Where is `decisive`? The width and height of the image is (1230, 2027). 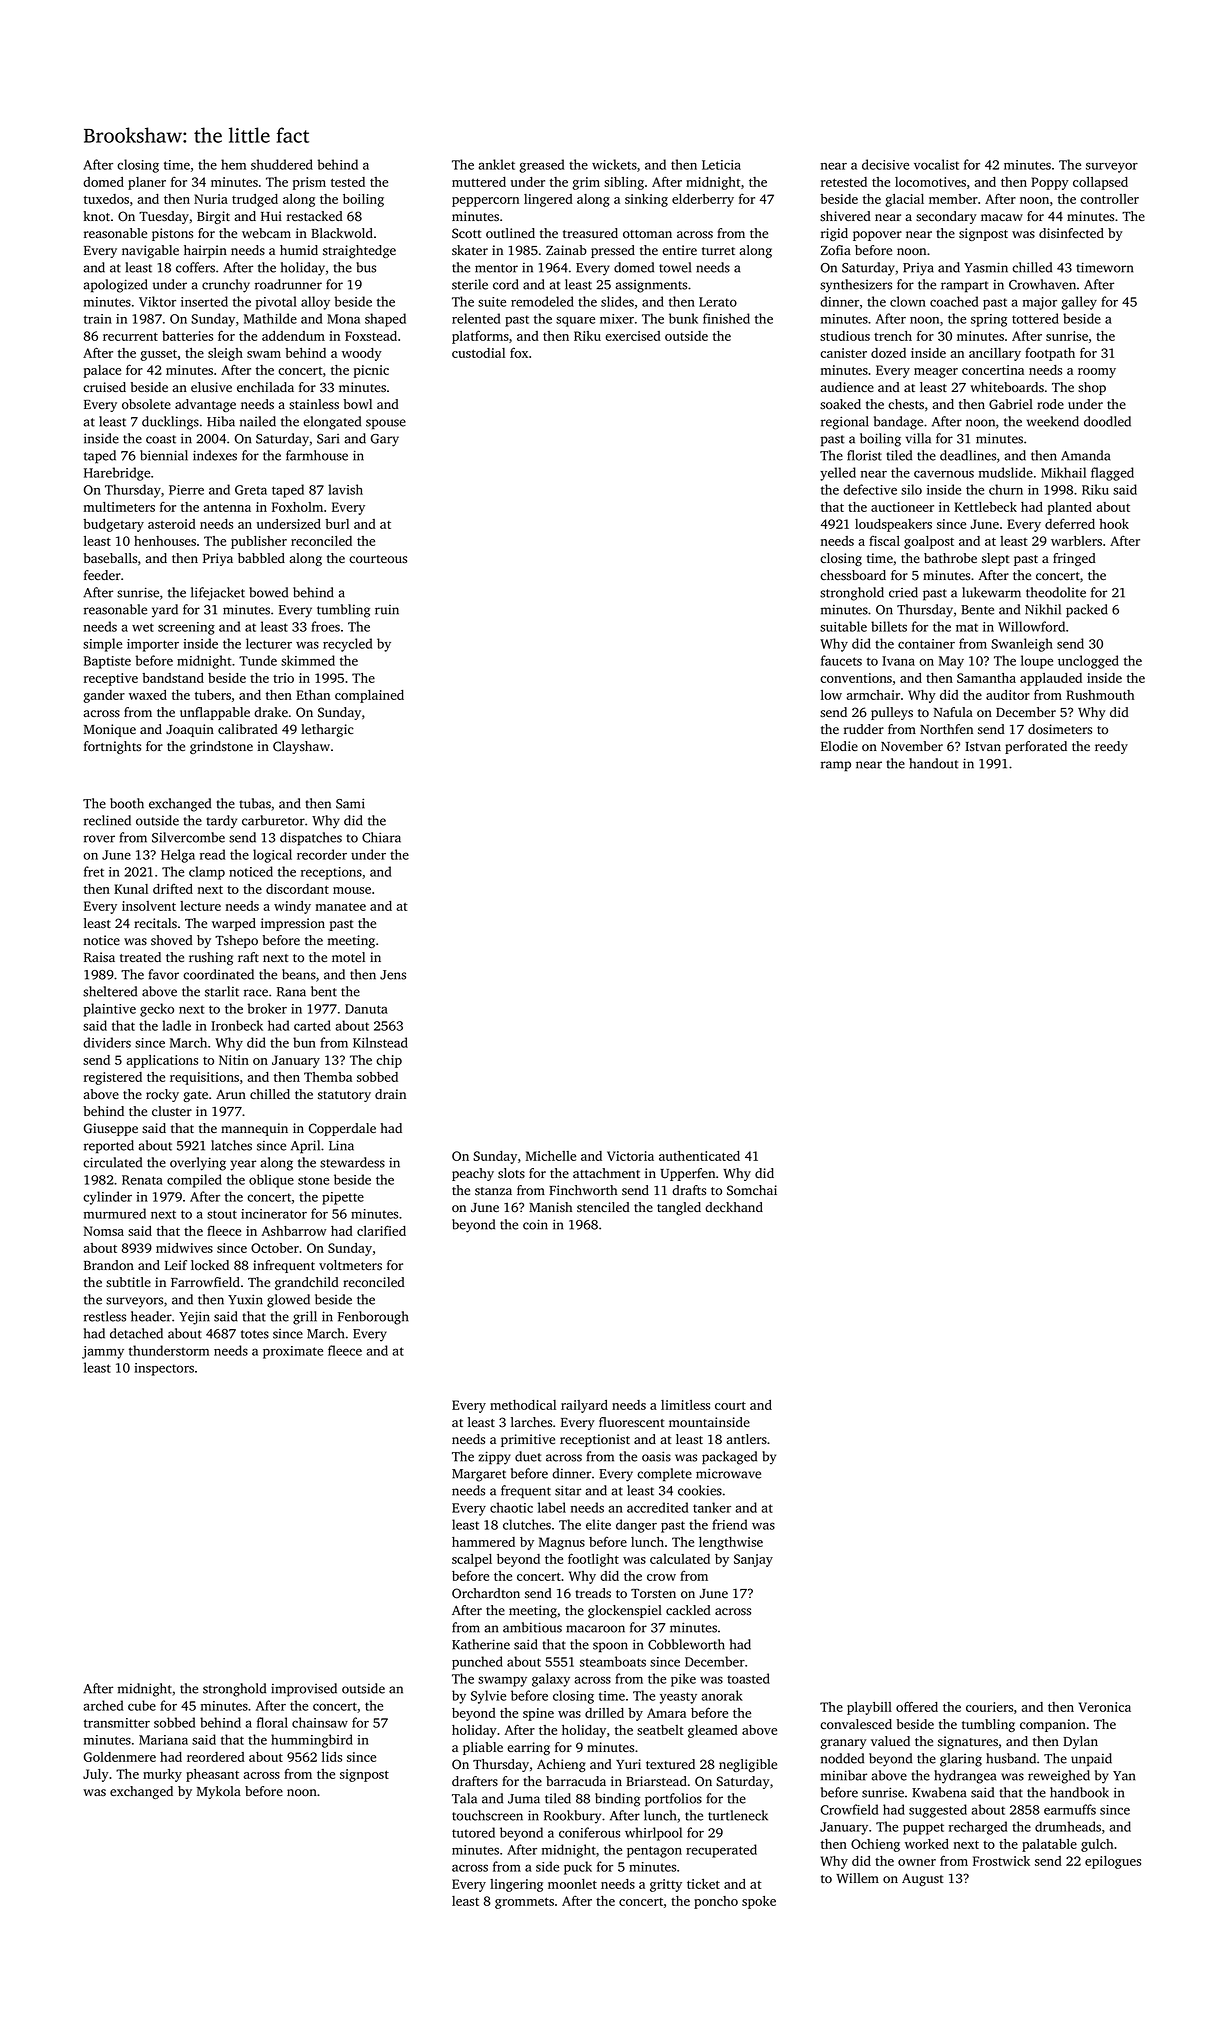
decisive is located at coordinates (885, 164).
